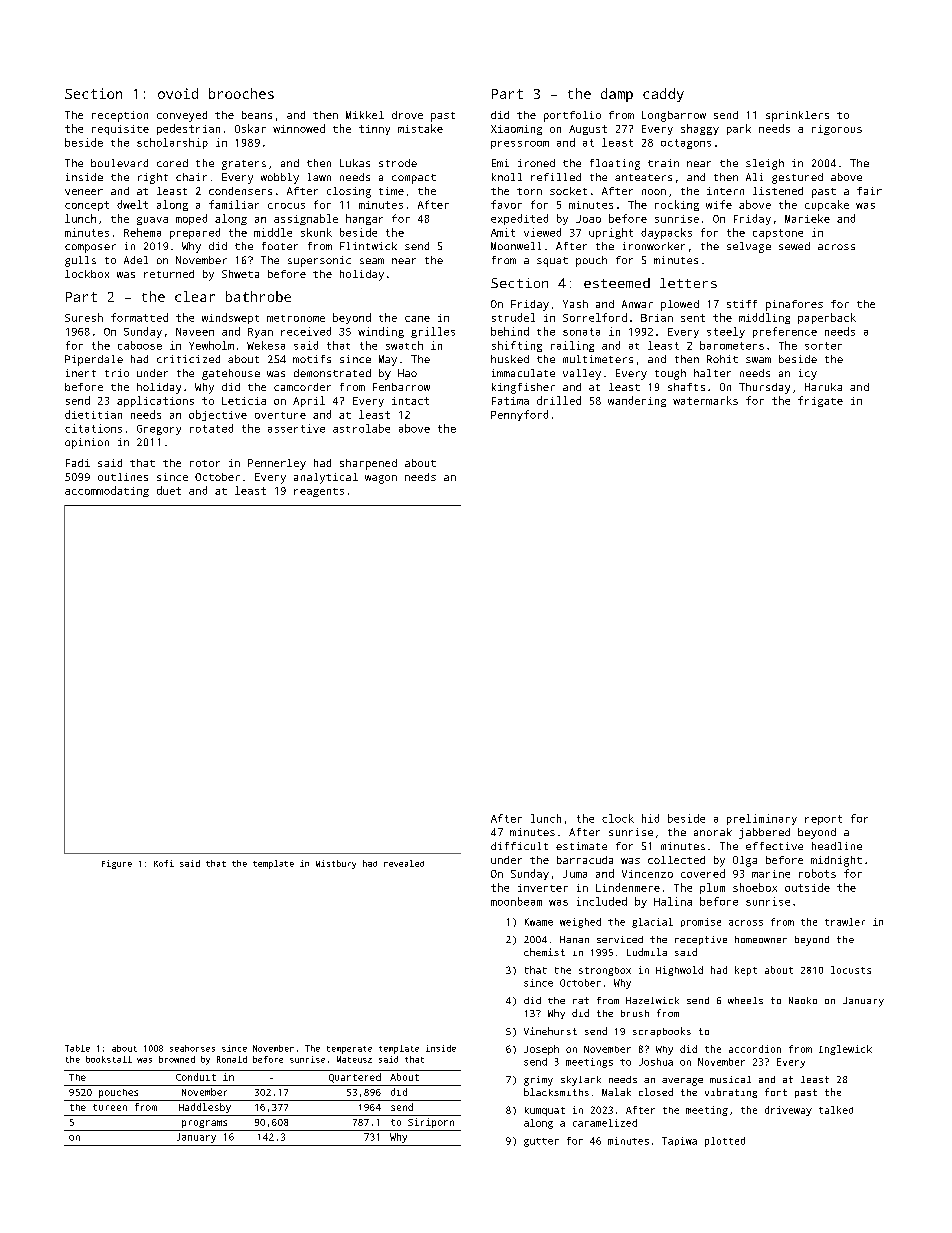 This page has width=952, height=1233. I want to click on wagon, so click(381, 479).
